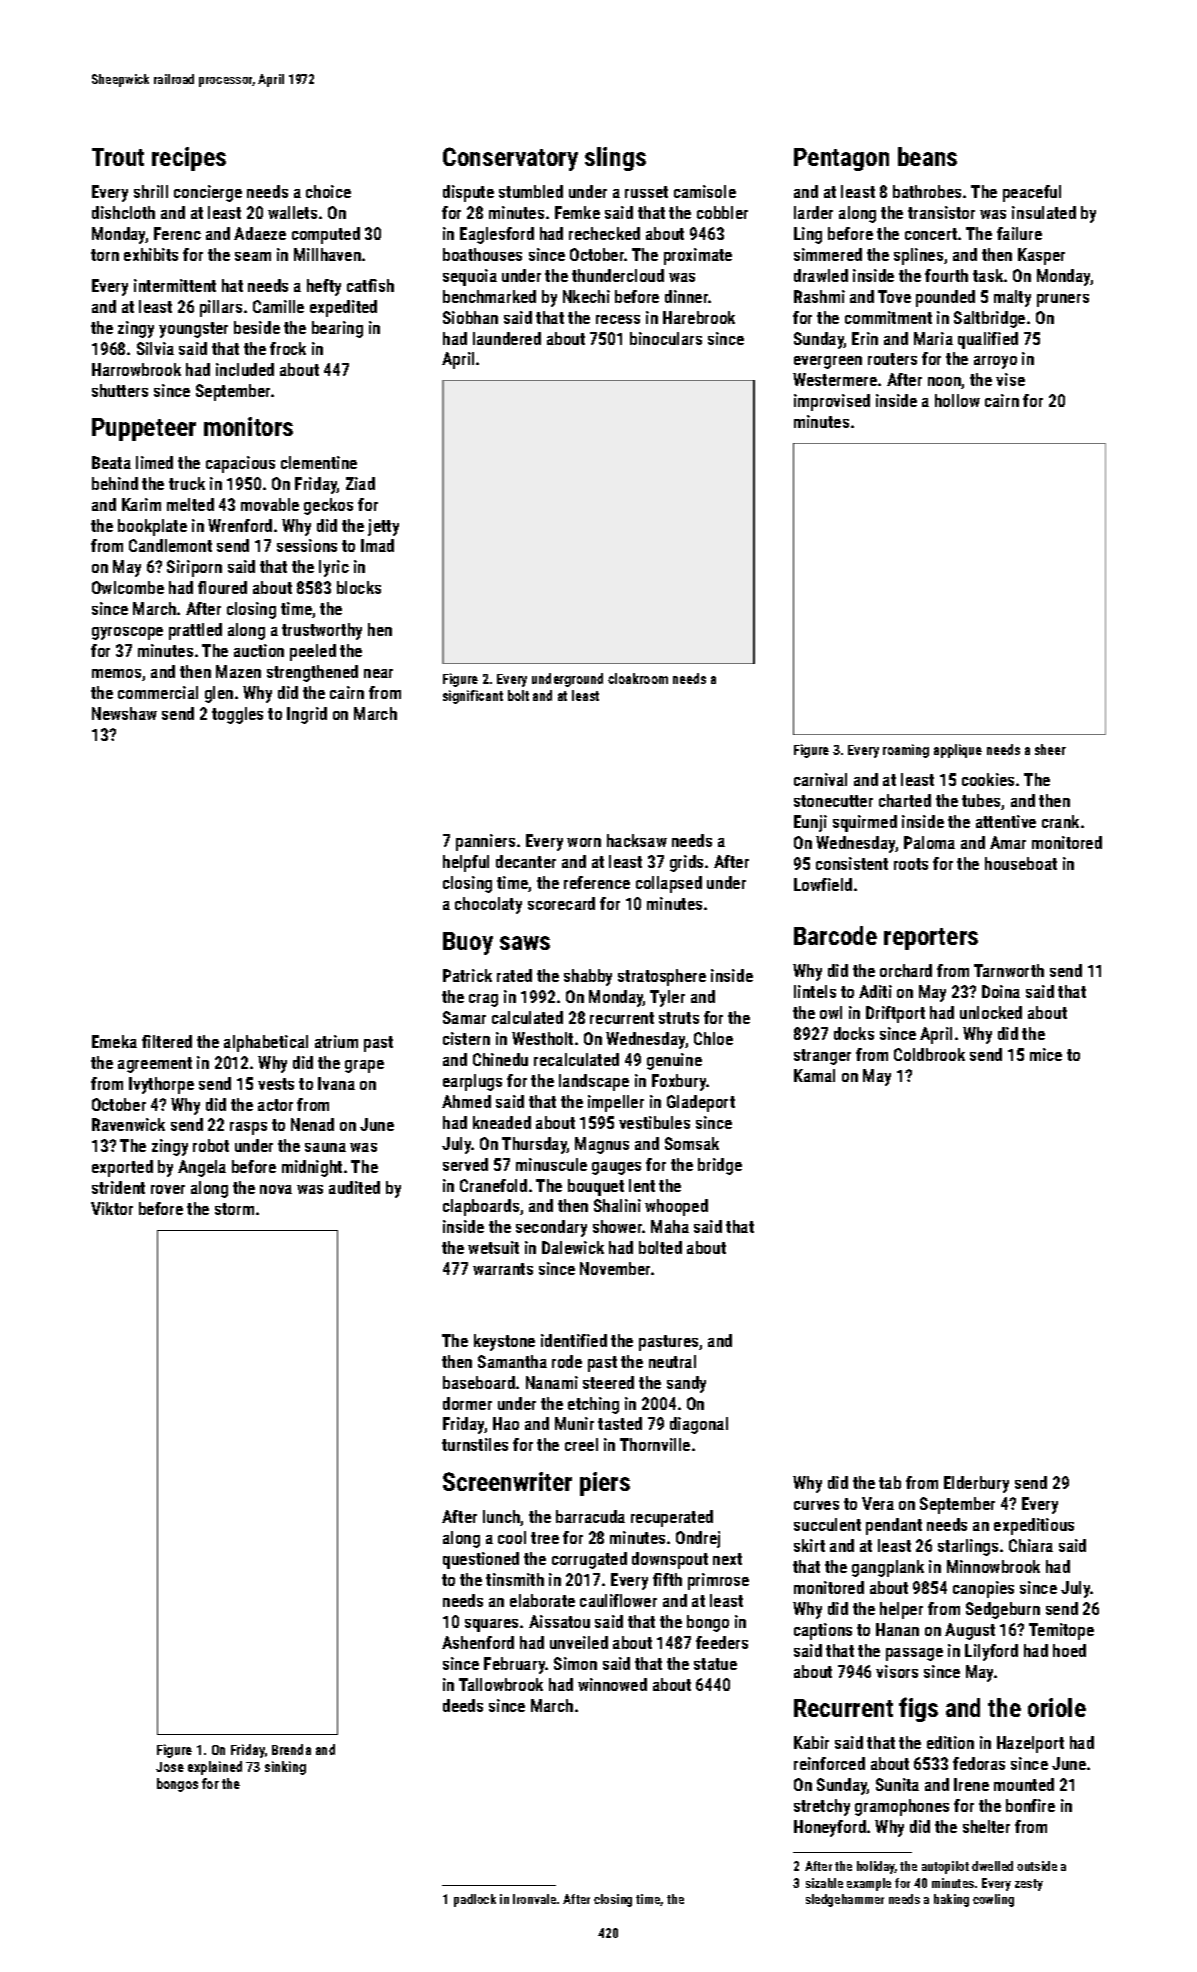 The image size is (1197, 1972). What do you see at coordinates (894, 1526) in the screenshot?
I see `pendant` at bounding box center [894, 1526].
